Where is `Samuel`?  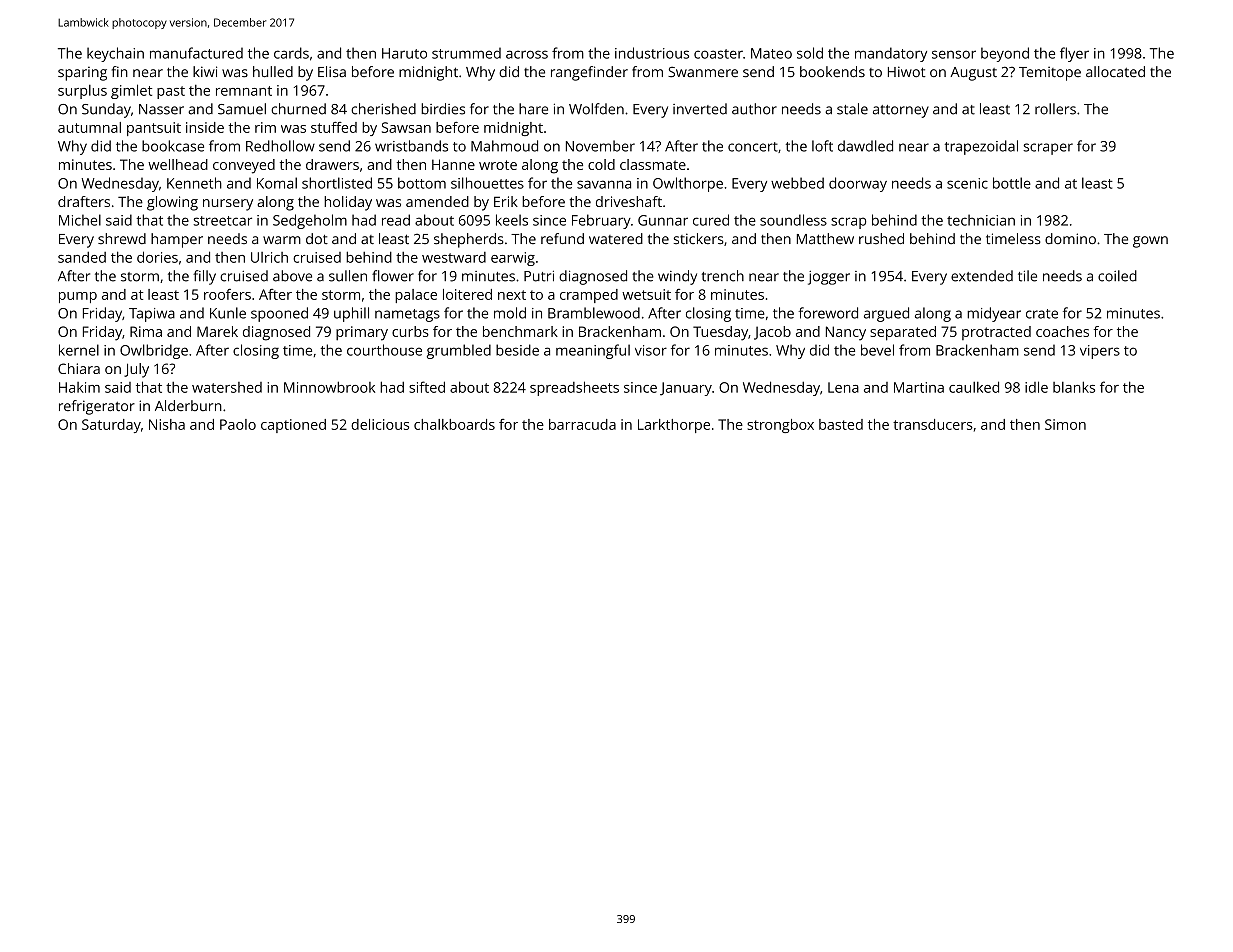 Samuel is located at coordinates (242, 109).
